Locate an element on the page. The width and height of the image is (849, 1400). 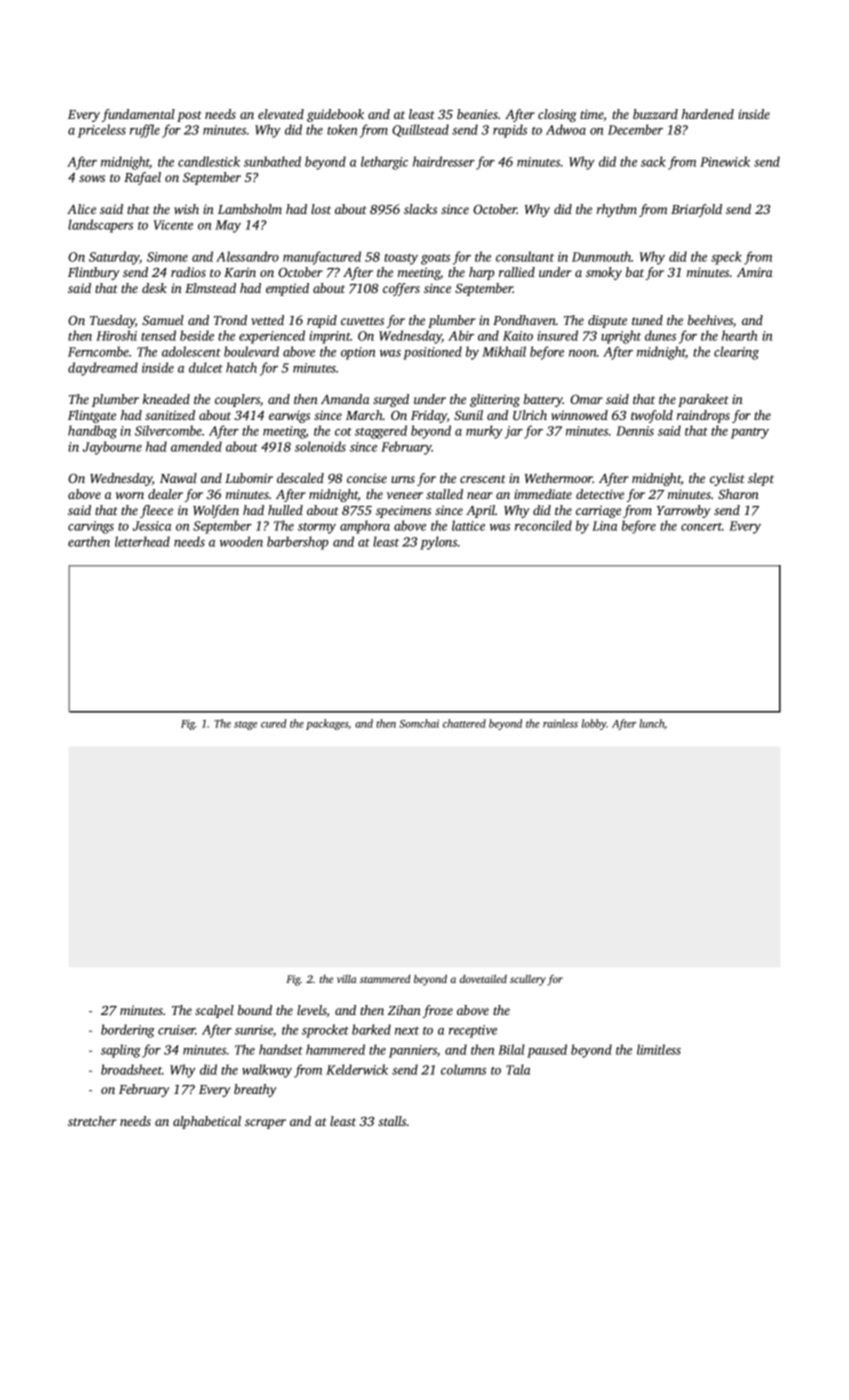
beehives is located at coordinates (710, 320).
